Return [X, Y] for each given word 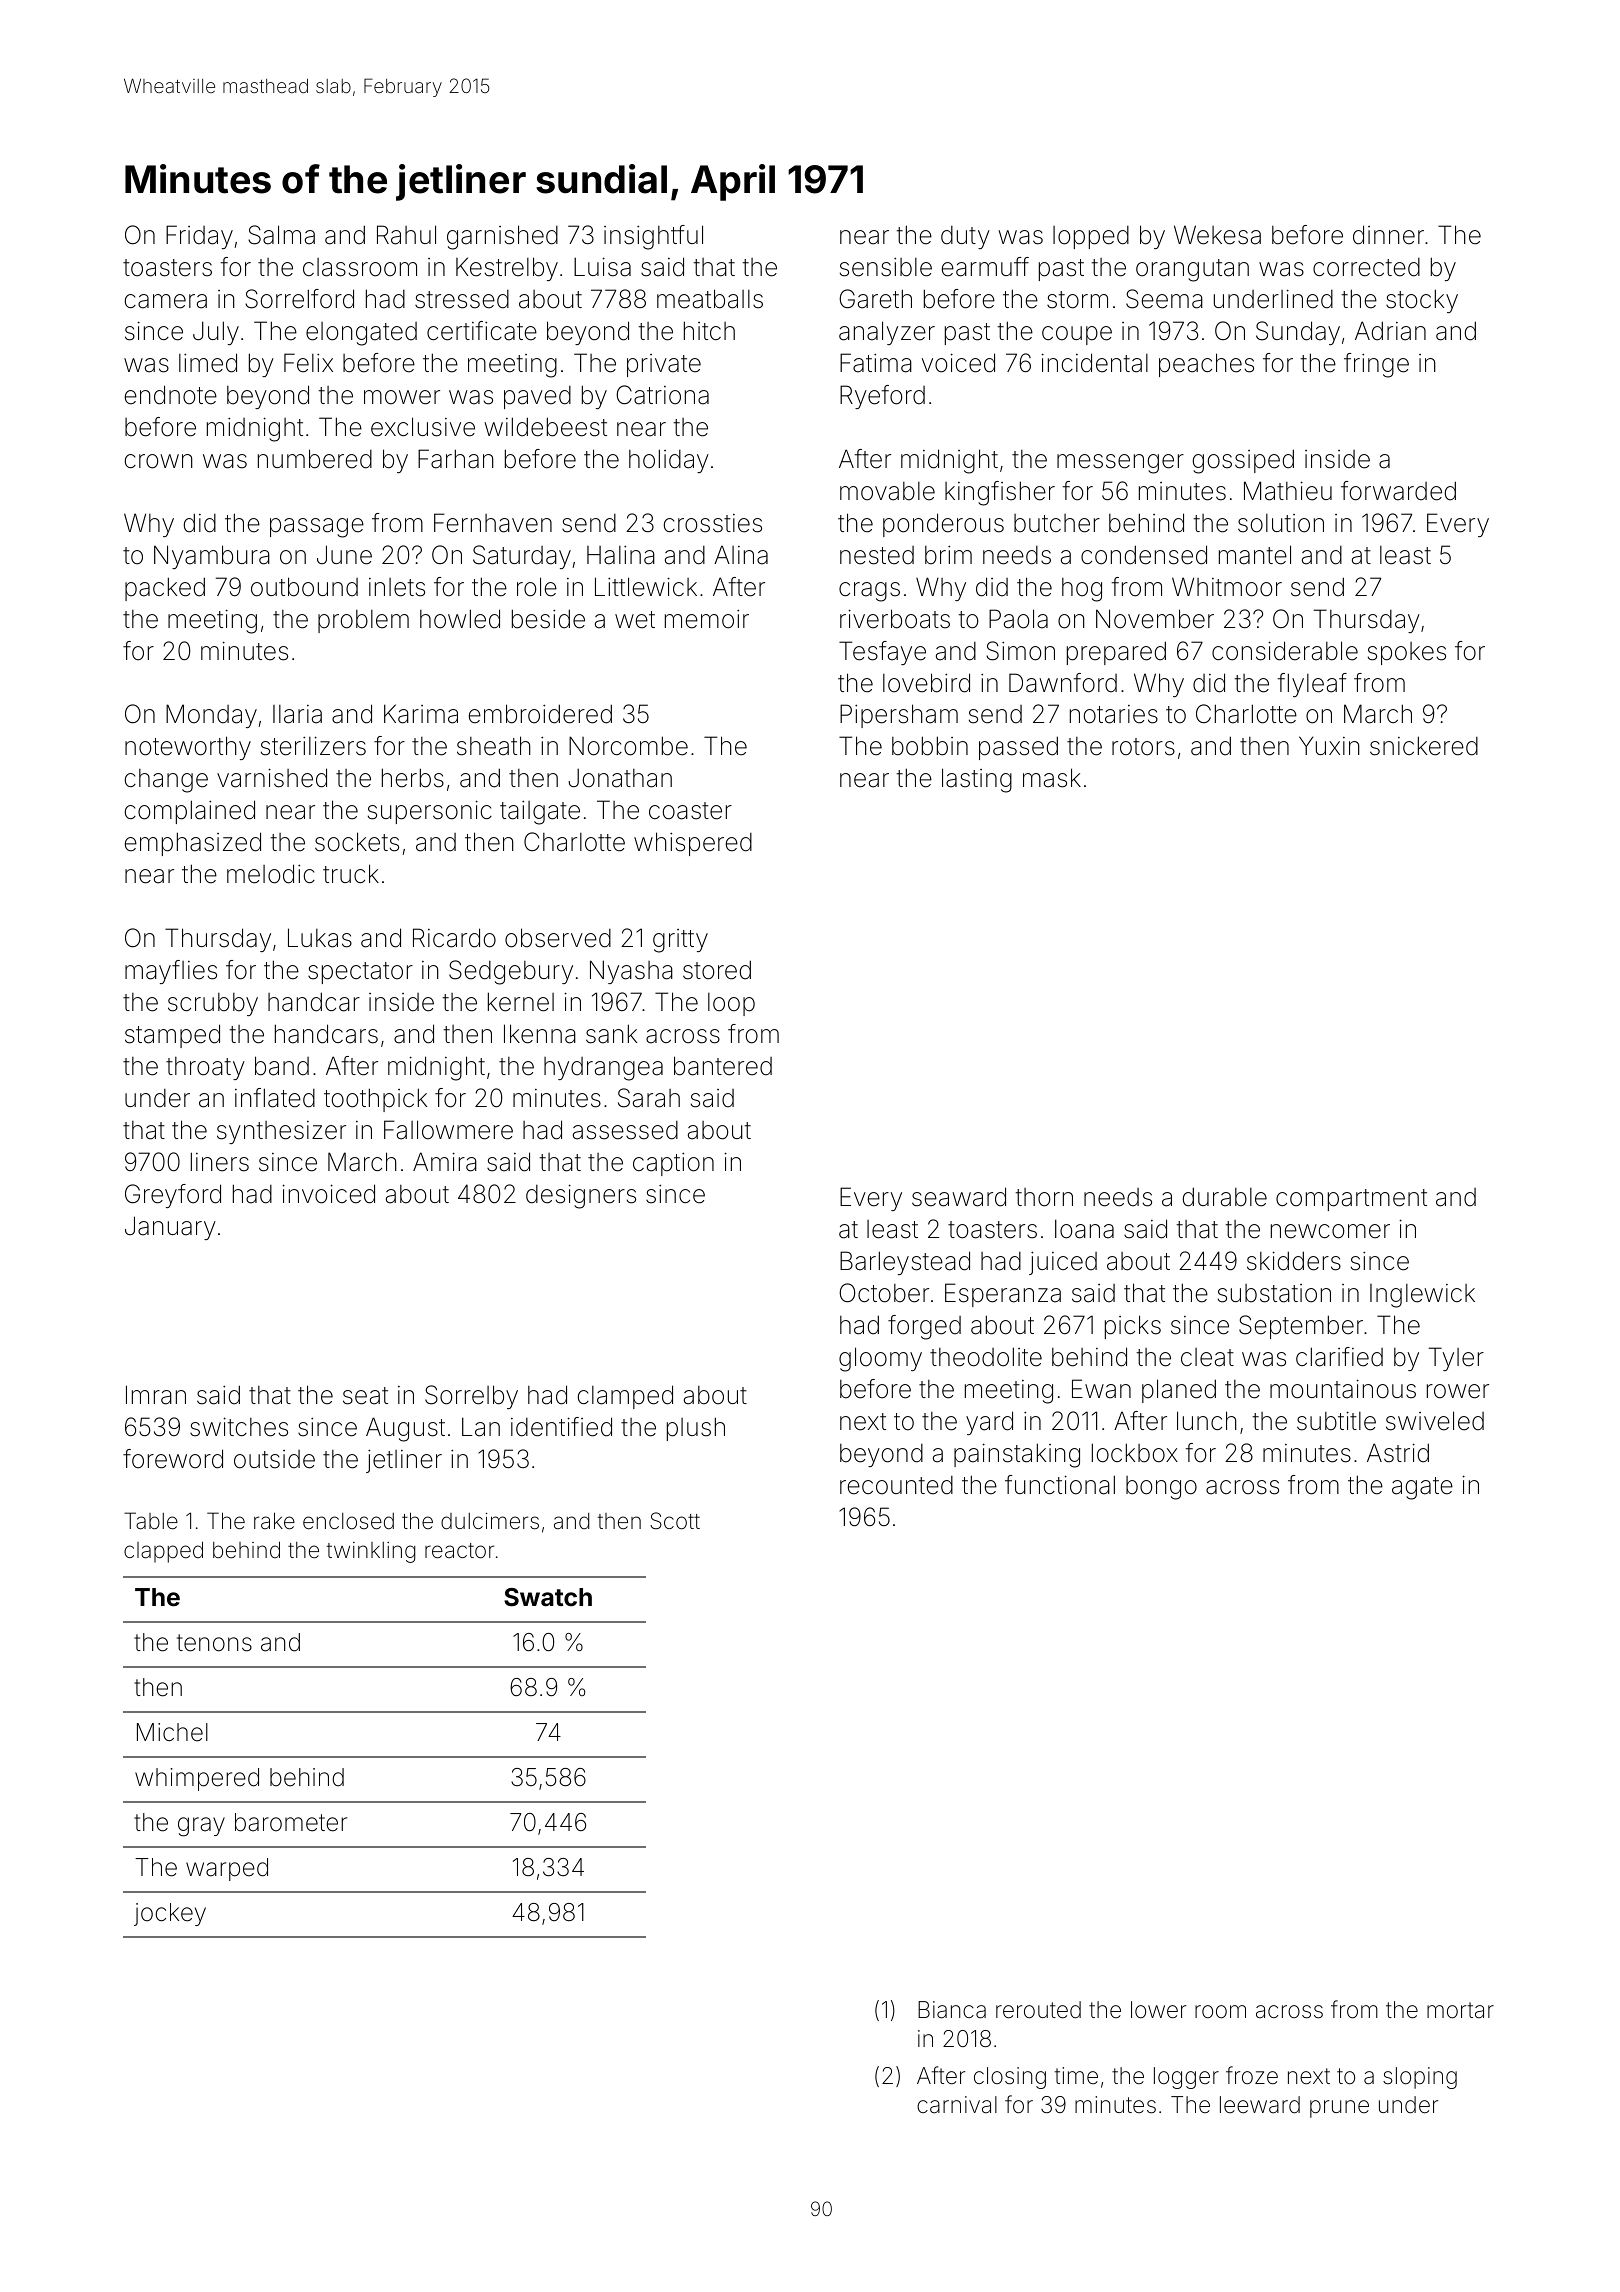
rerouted [1038, 2010]
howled [460, 619]
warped [227, 1869]
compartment [1351, 1200]
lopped [1091, 237]
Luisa [602, 267]
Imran [156, 1395]
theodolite [986, 1357]
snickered [1424, 746]
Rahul [406, 235]
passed [1018, 748]
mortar [1460, 2010]
